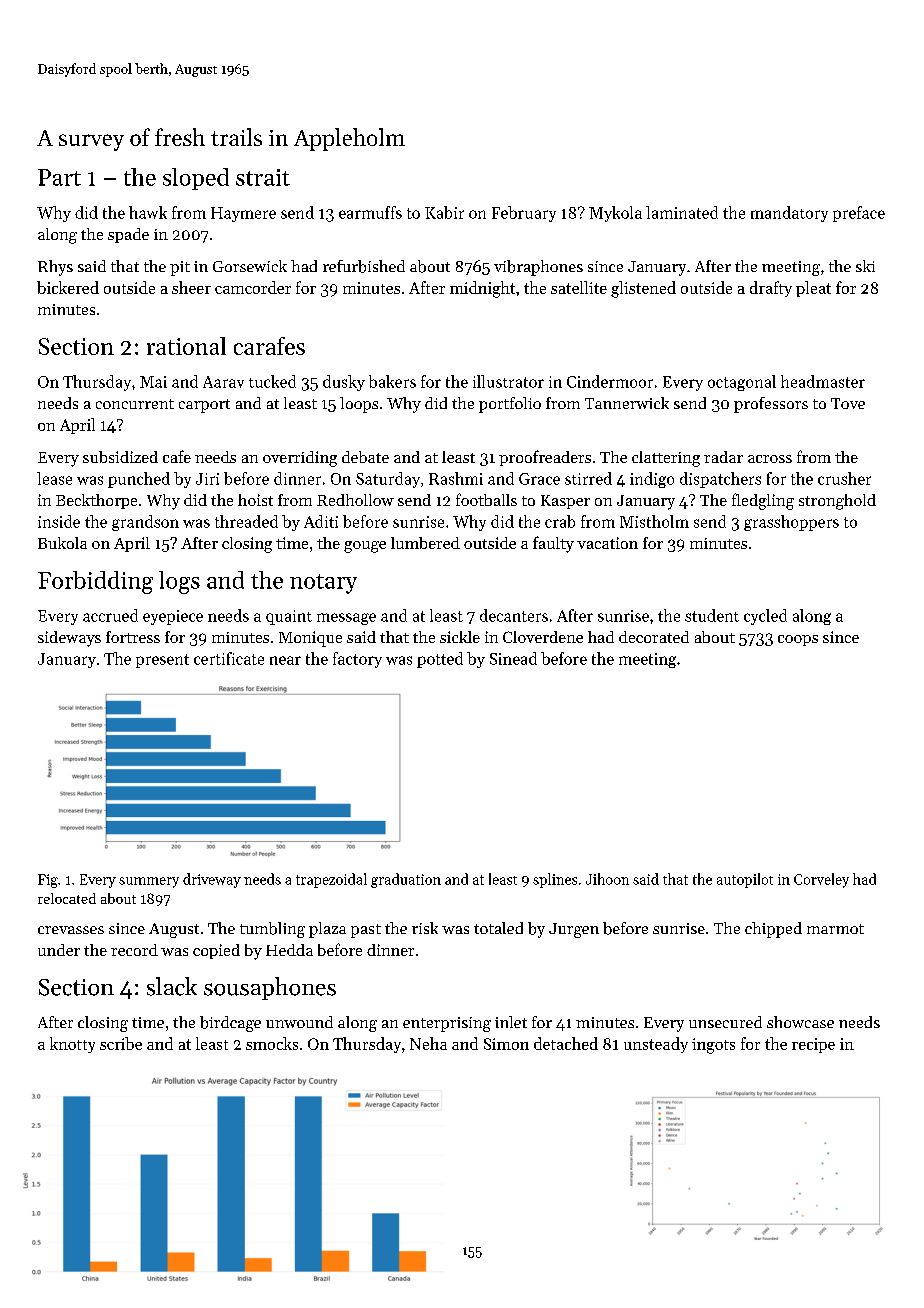 The height and width of the image is (1308, 924). I want to click on trapezoidal, so click(331, 880).
